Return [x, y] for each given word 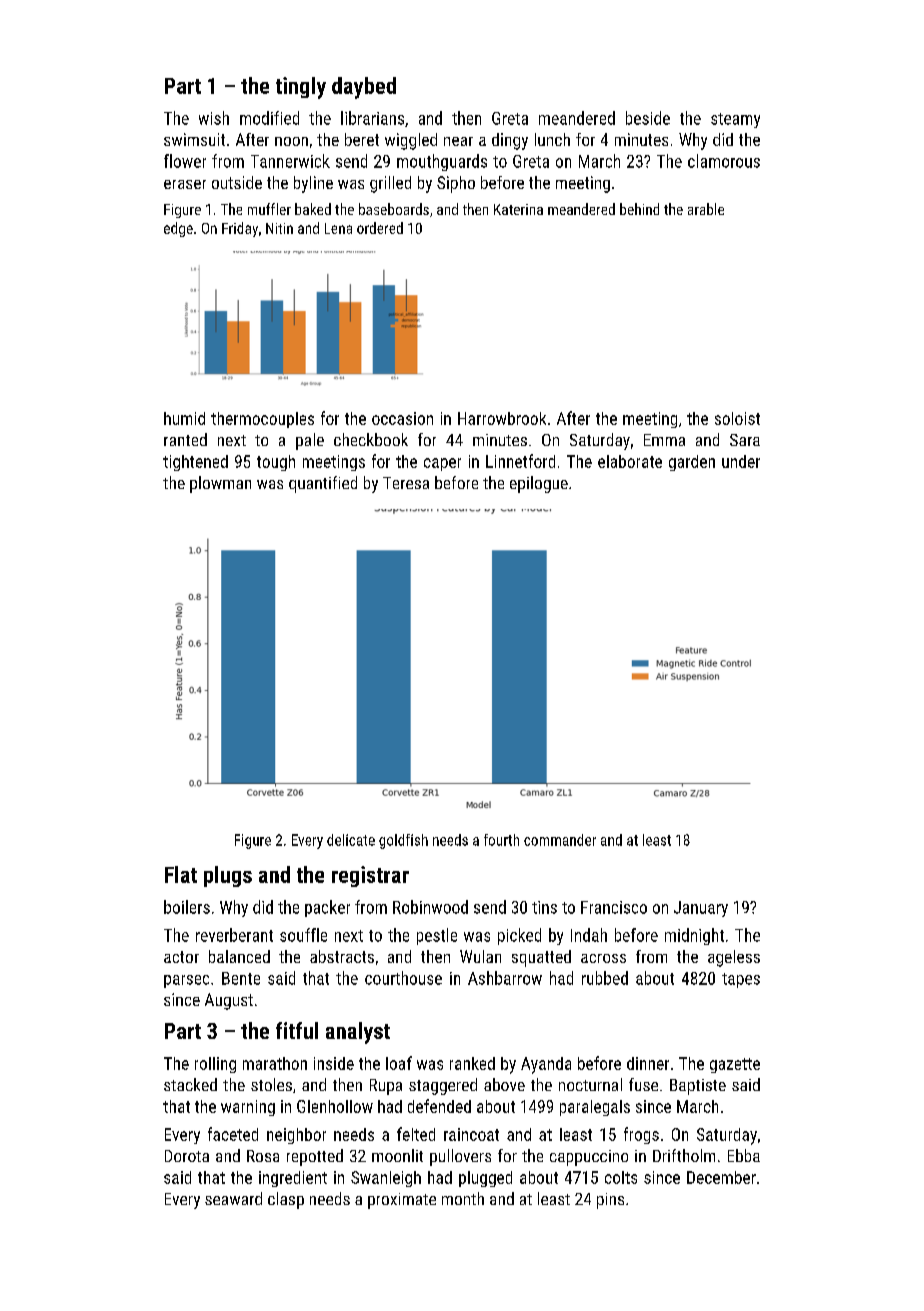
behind [639, 209]
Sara [745, 440]
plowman [220, 484]
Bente [241, 978]
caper [442, 464]
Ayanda [546, 1065]
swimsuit [194, 139]
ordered [380, 228]
